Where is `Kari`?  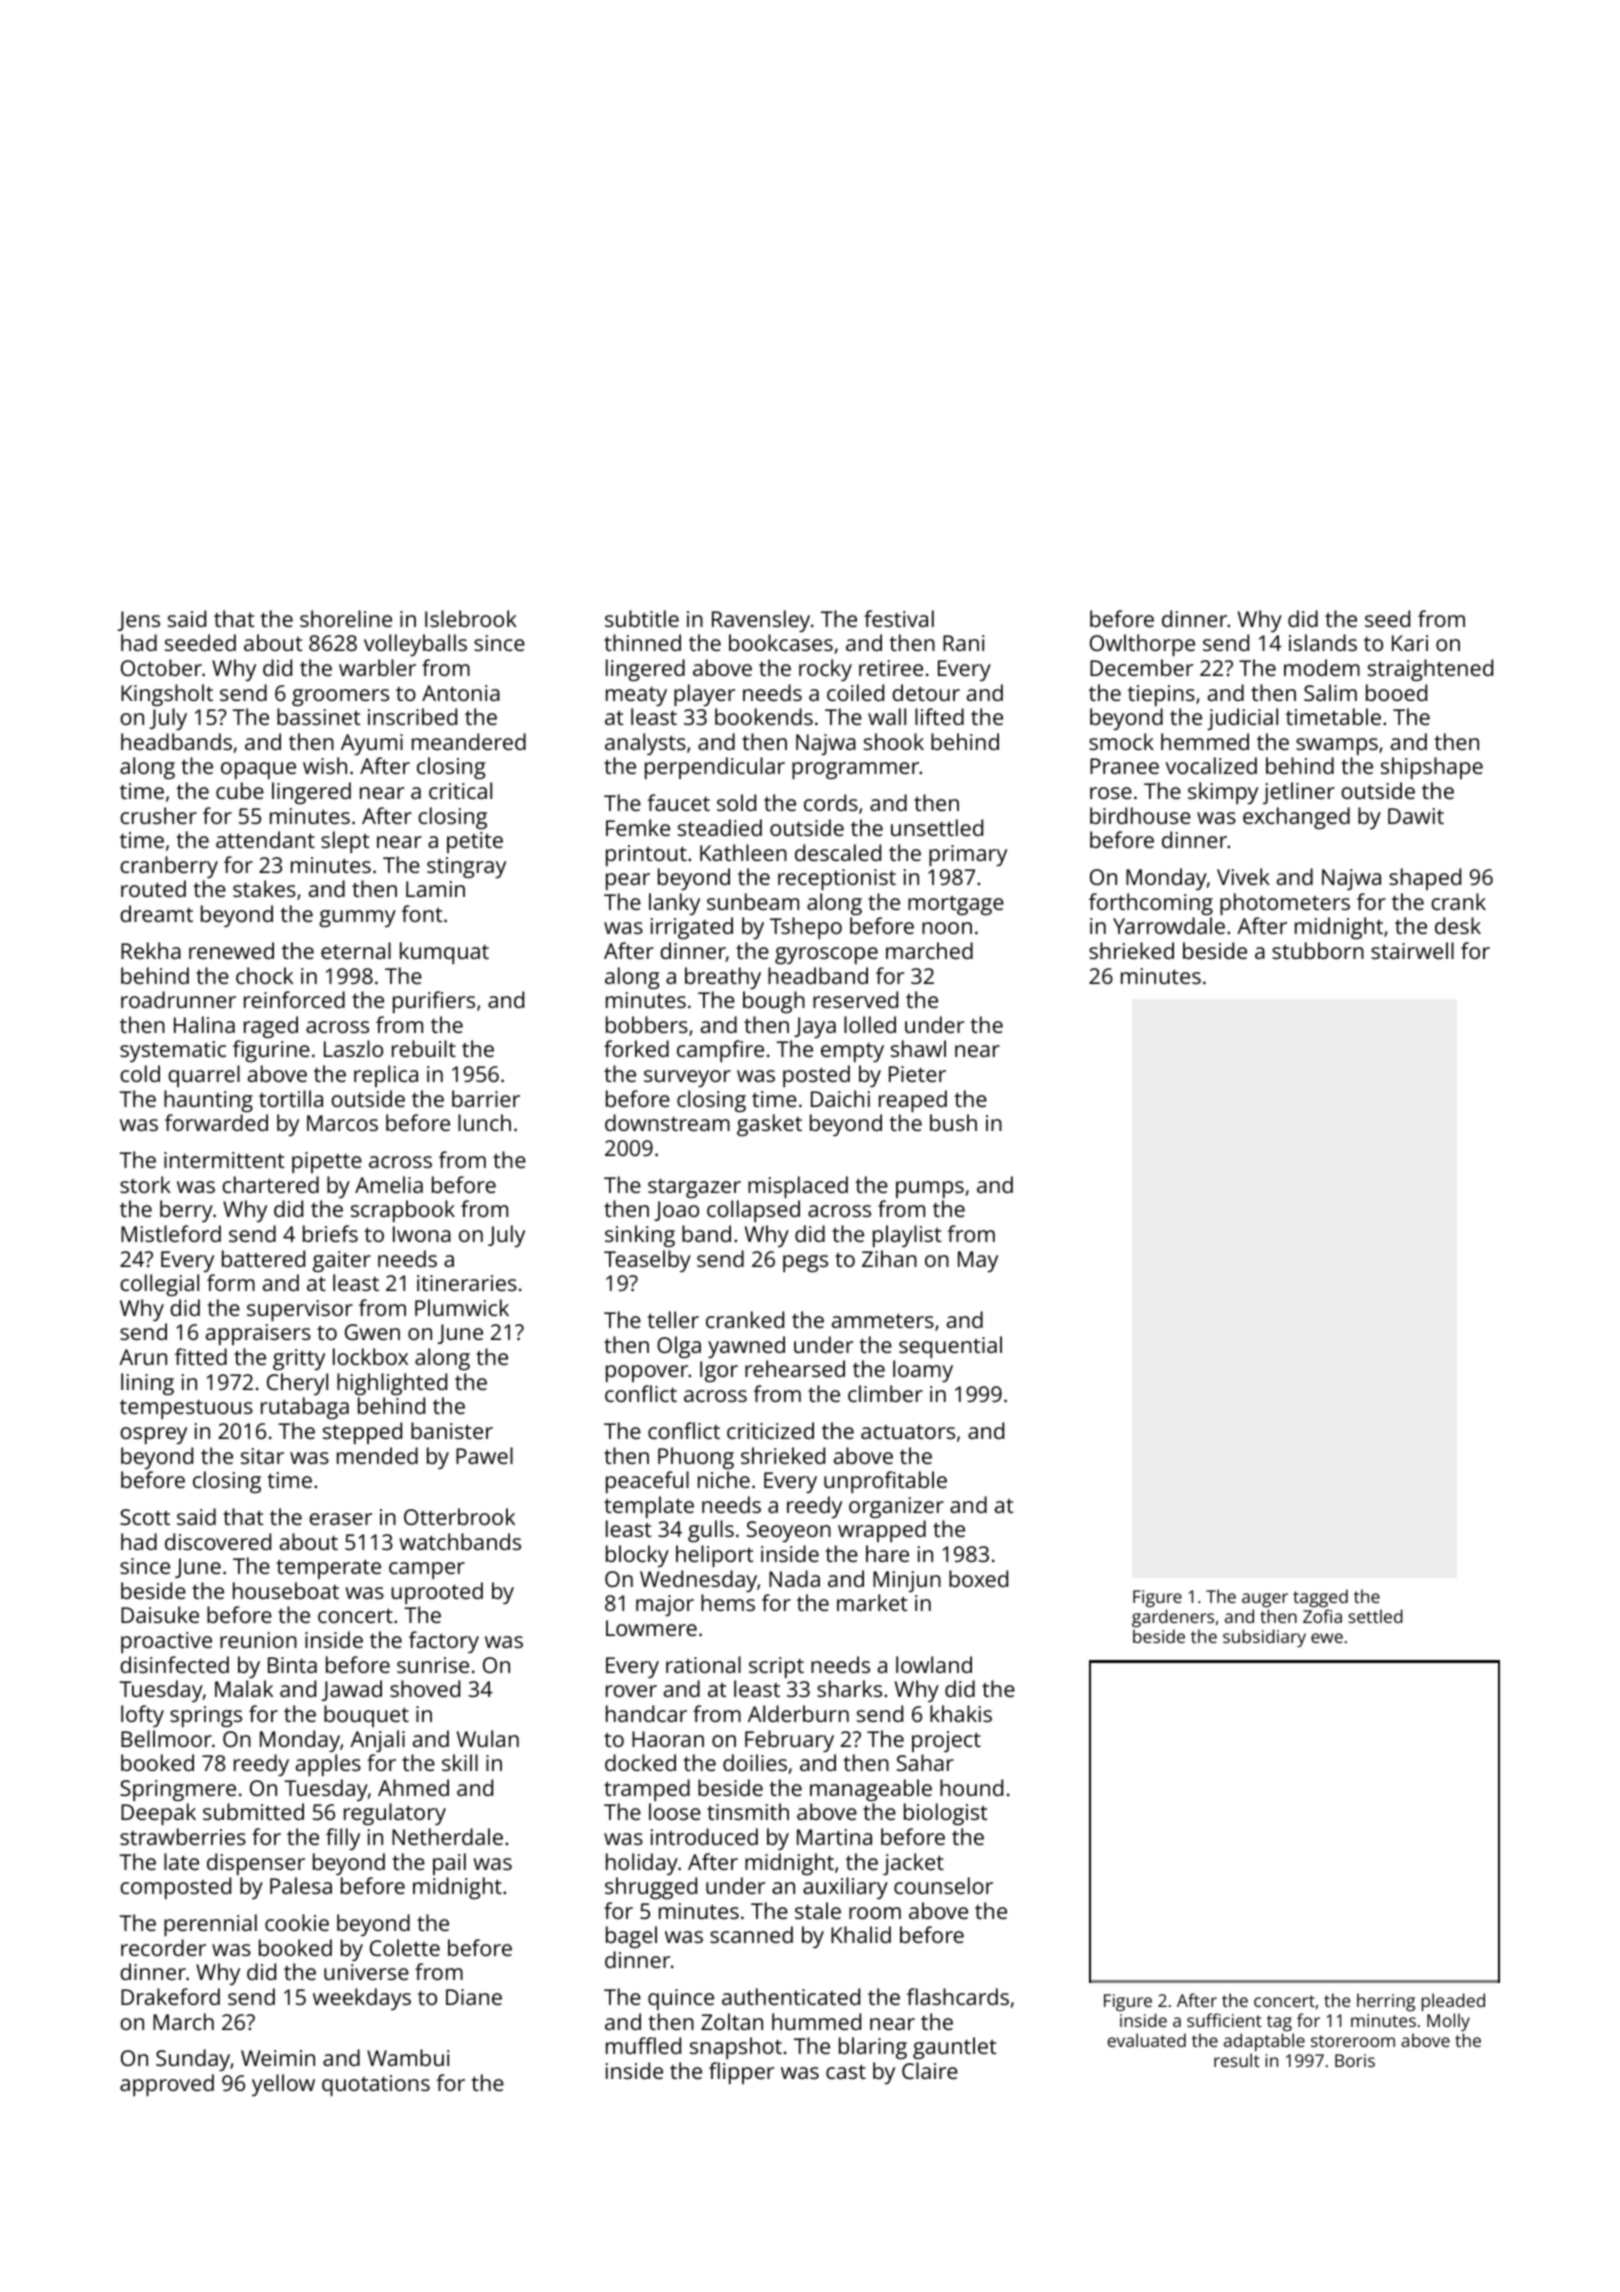 Kari is located at coordinates (1410, 643).
